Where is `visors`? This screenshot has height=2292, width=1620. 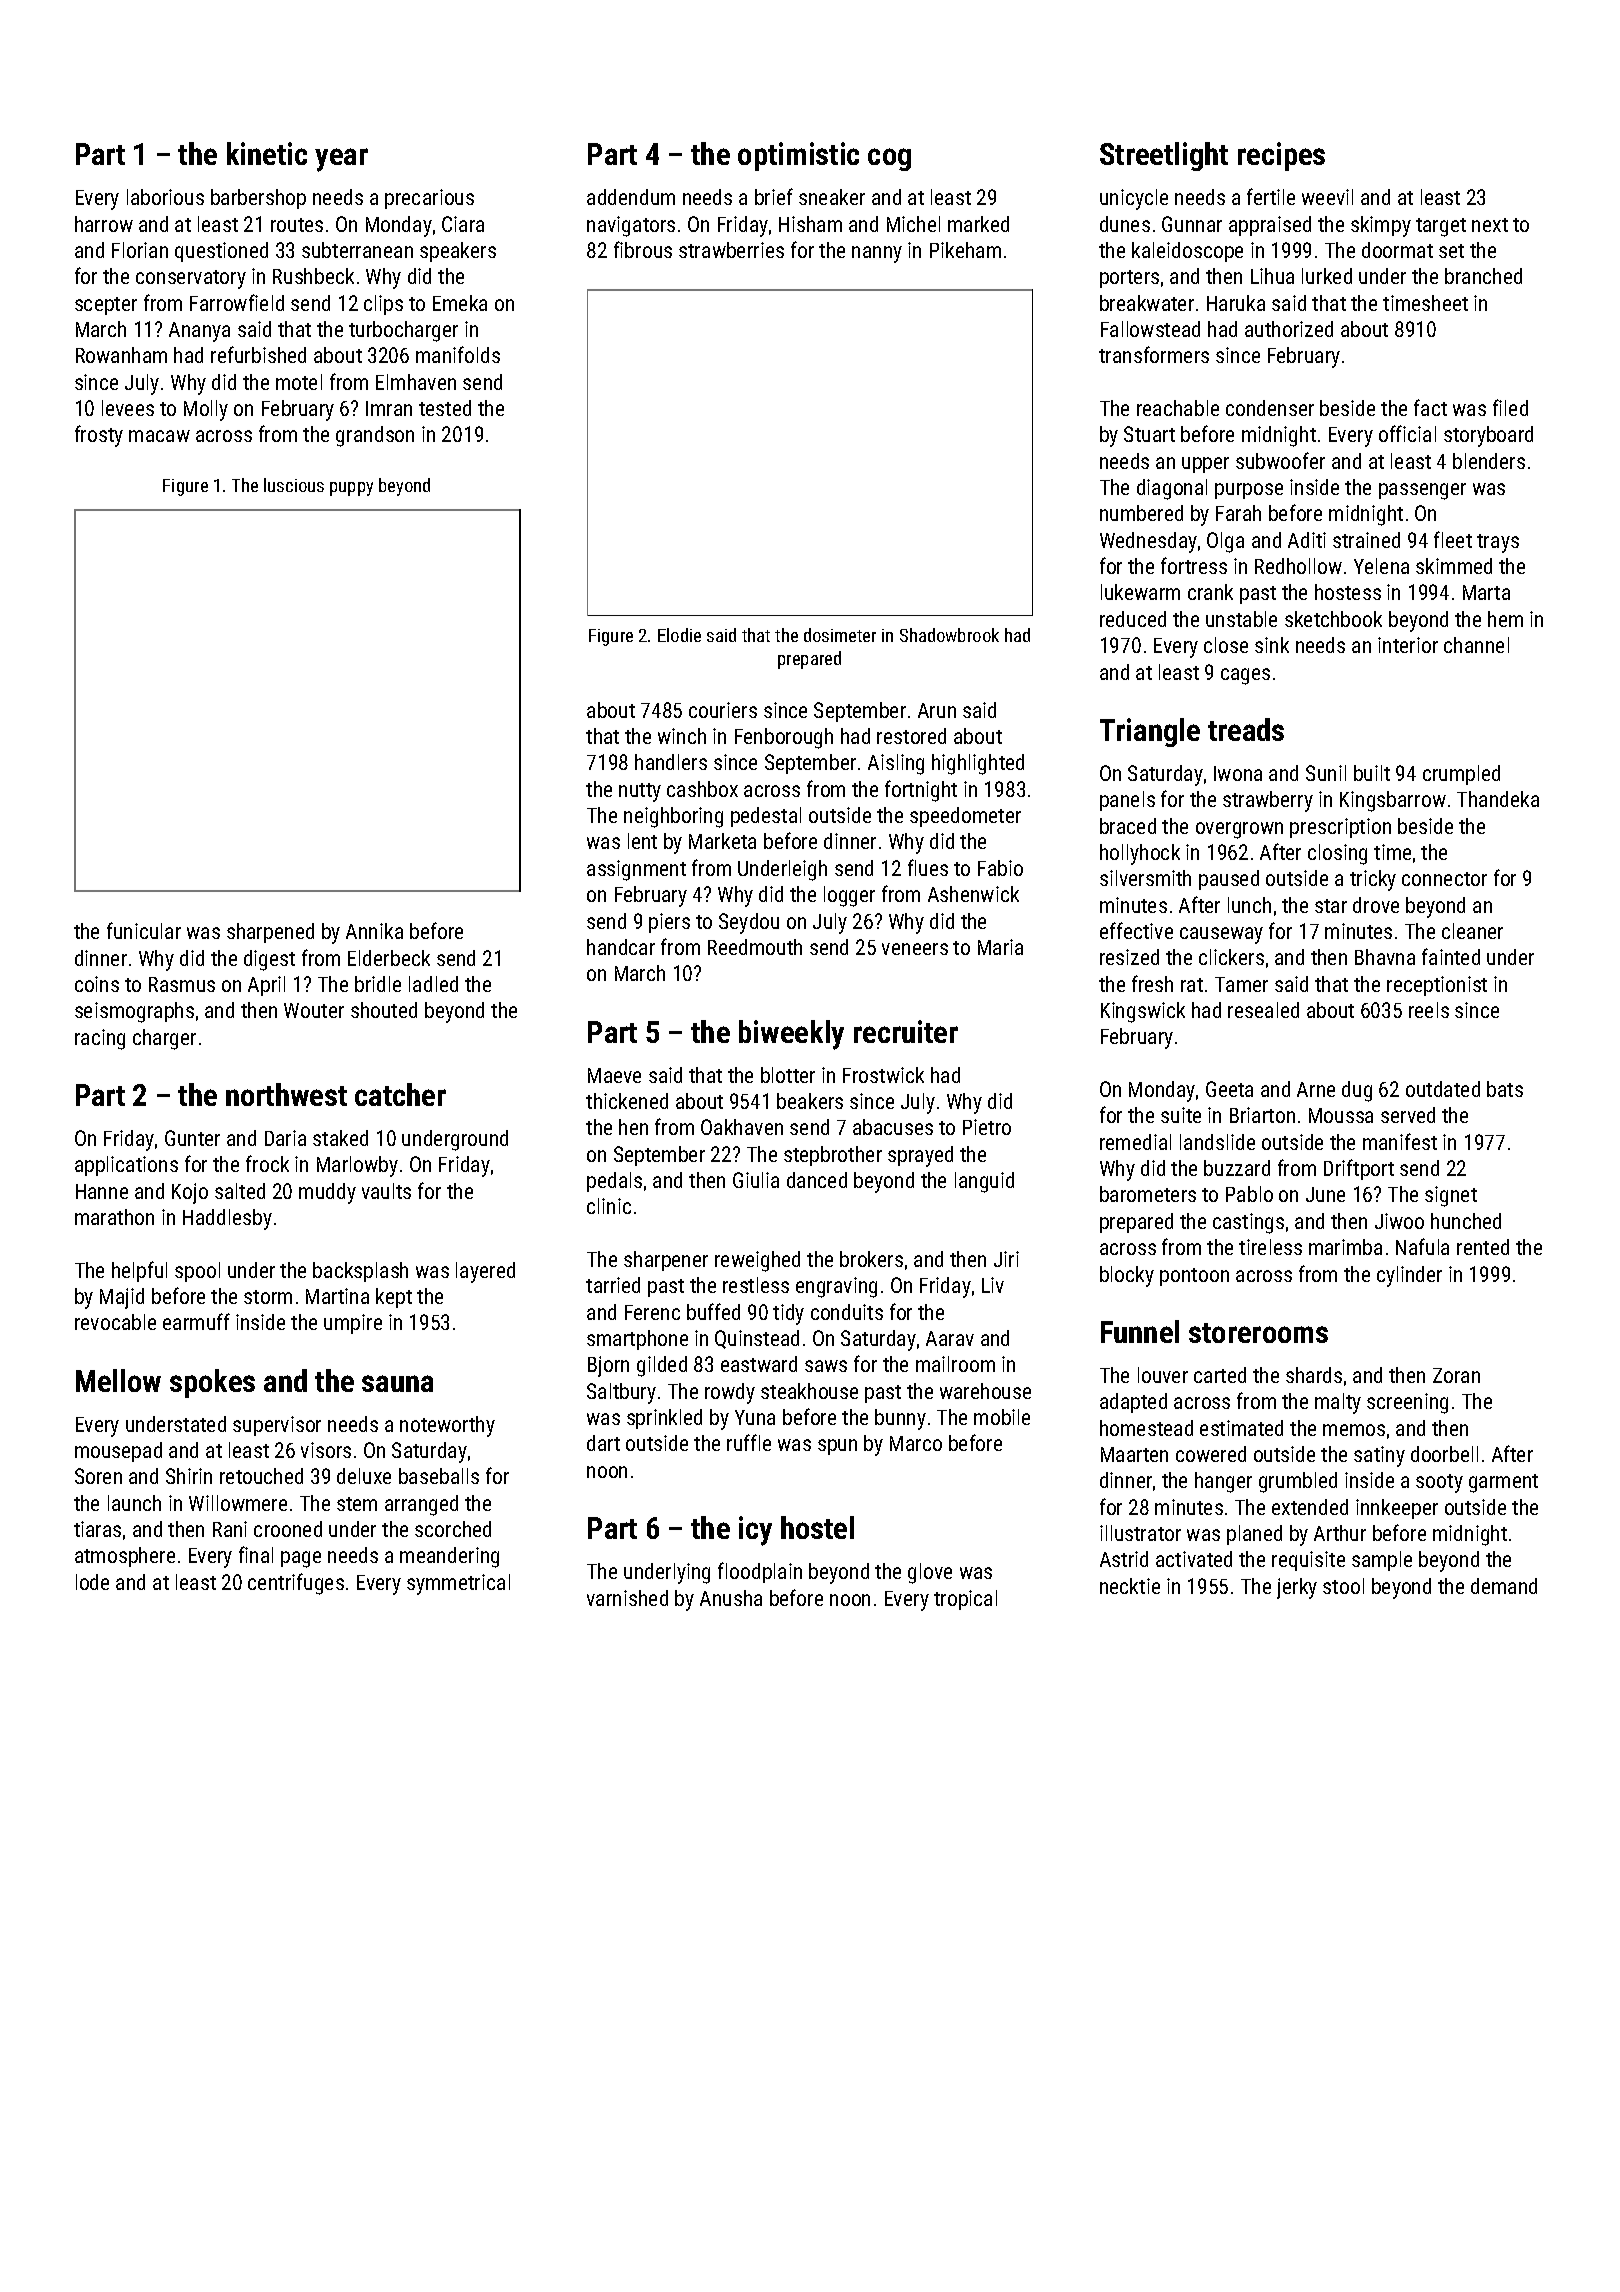 visors is located at coordinates (326, 1450).
